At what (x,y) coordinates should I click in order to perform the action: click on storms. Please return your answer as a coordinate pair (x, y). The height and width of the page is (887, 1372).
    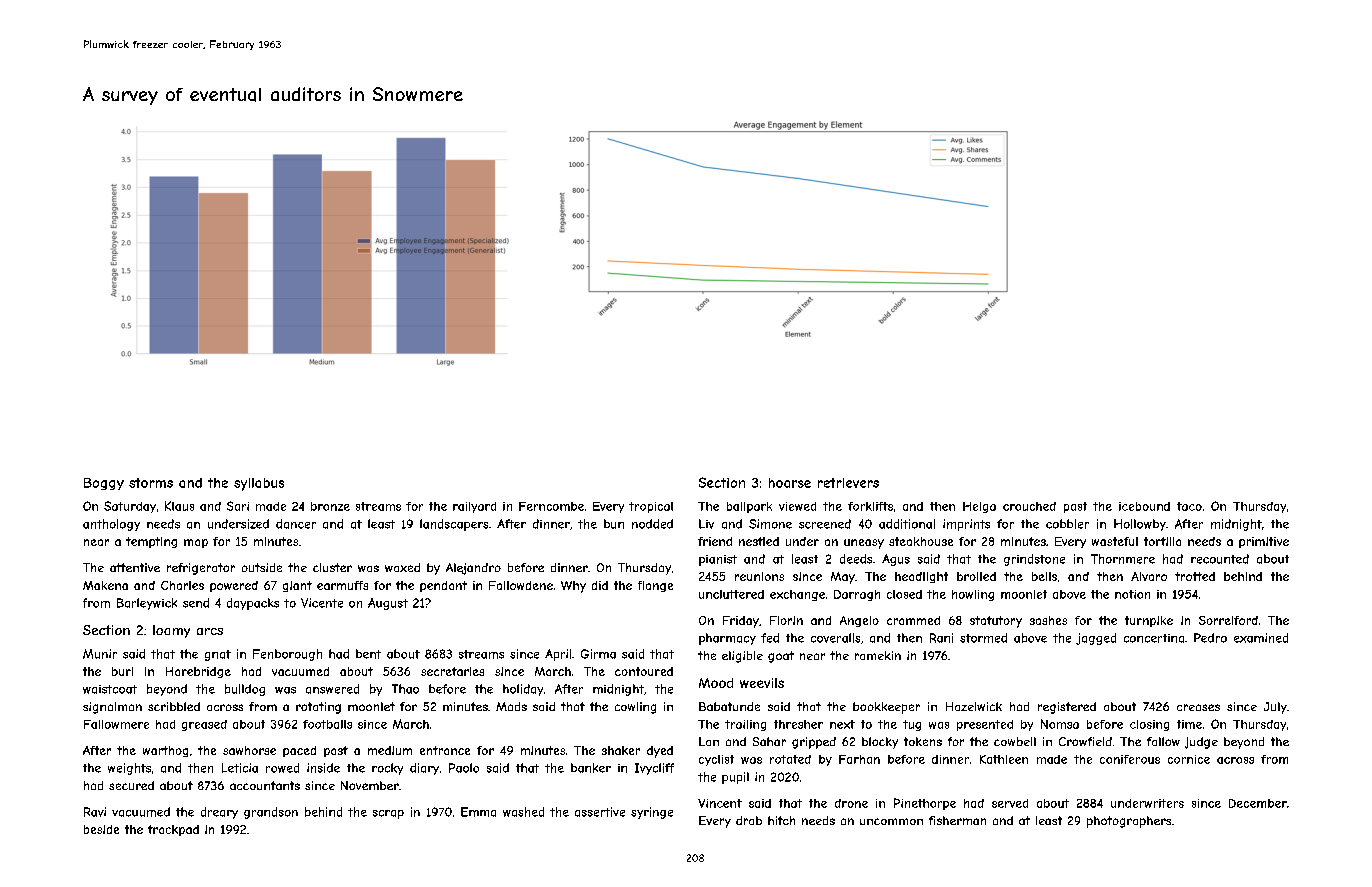
    Looking at the image, I should click on (151, 483).
